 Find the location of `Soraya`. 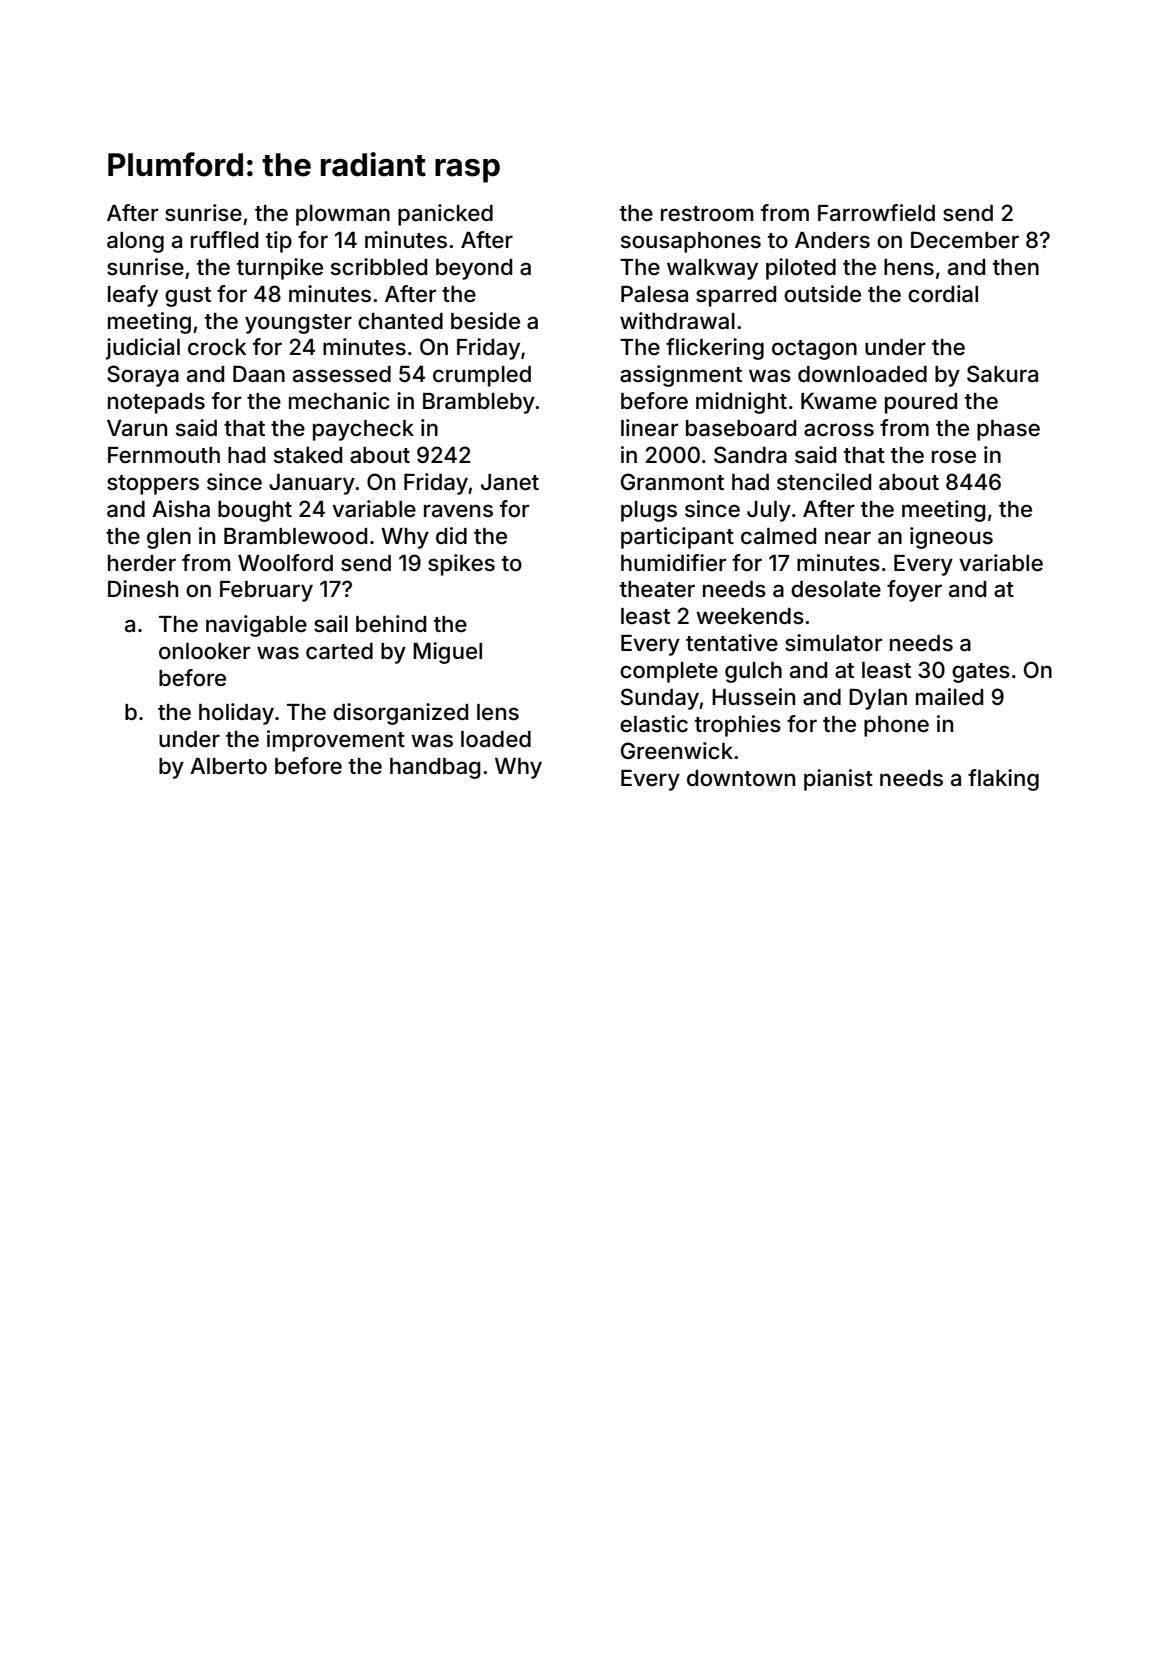

Soraya is located at coordinates (143, 376).
